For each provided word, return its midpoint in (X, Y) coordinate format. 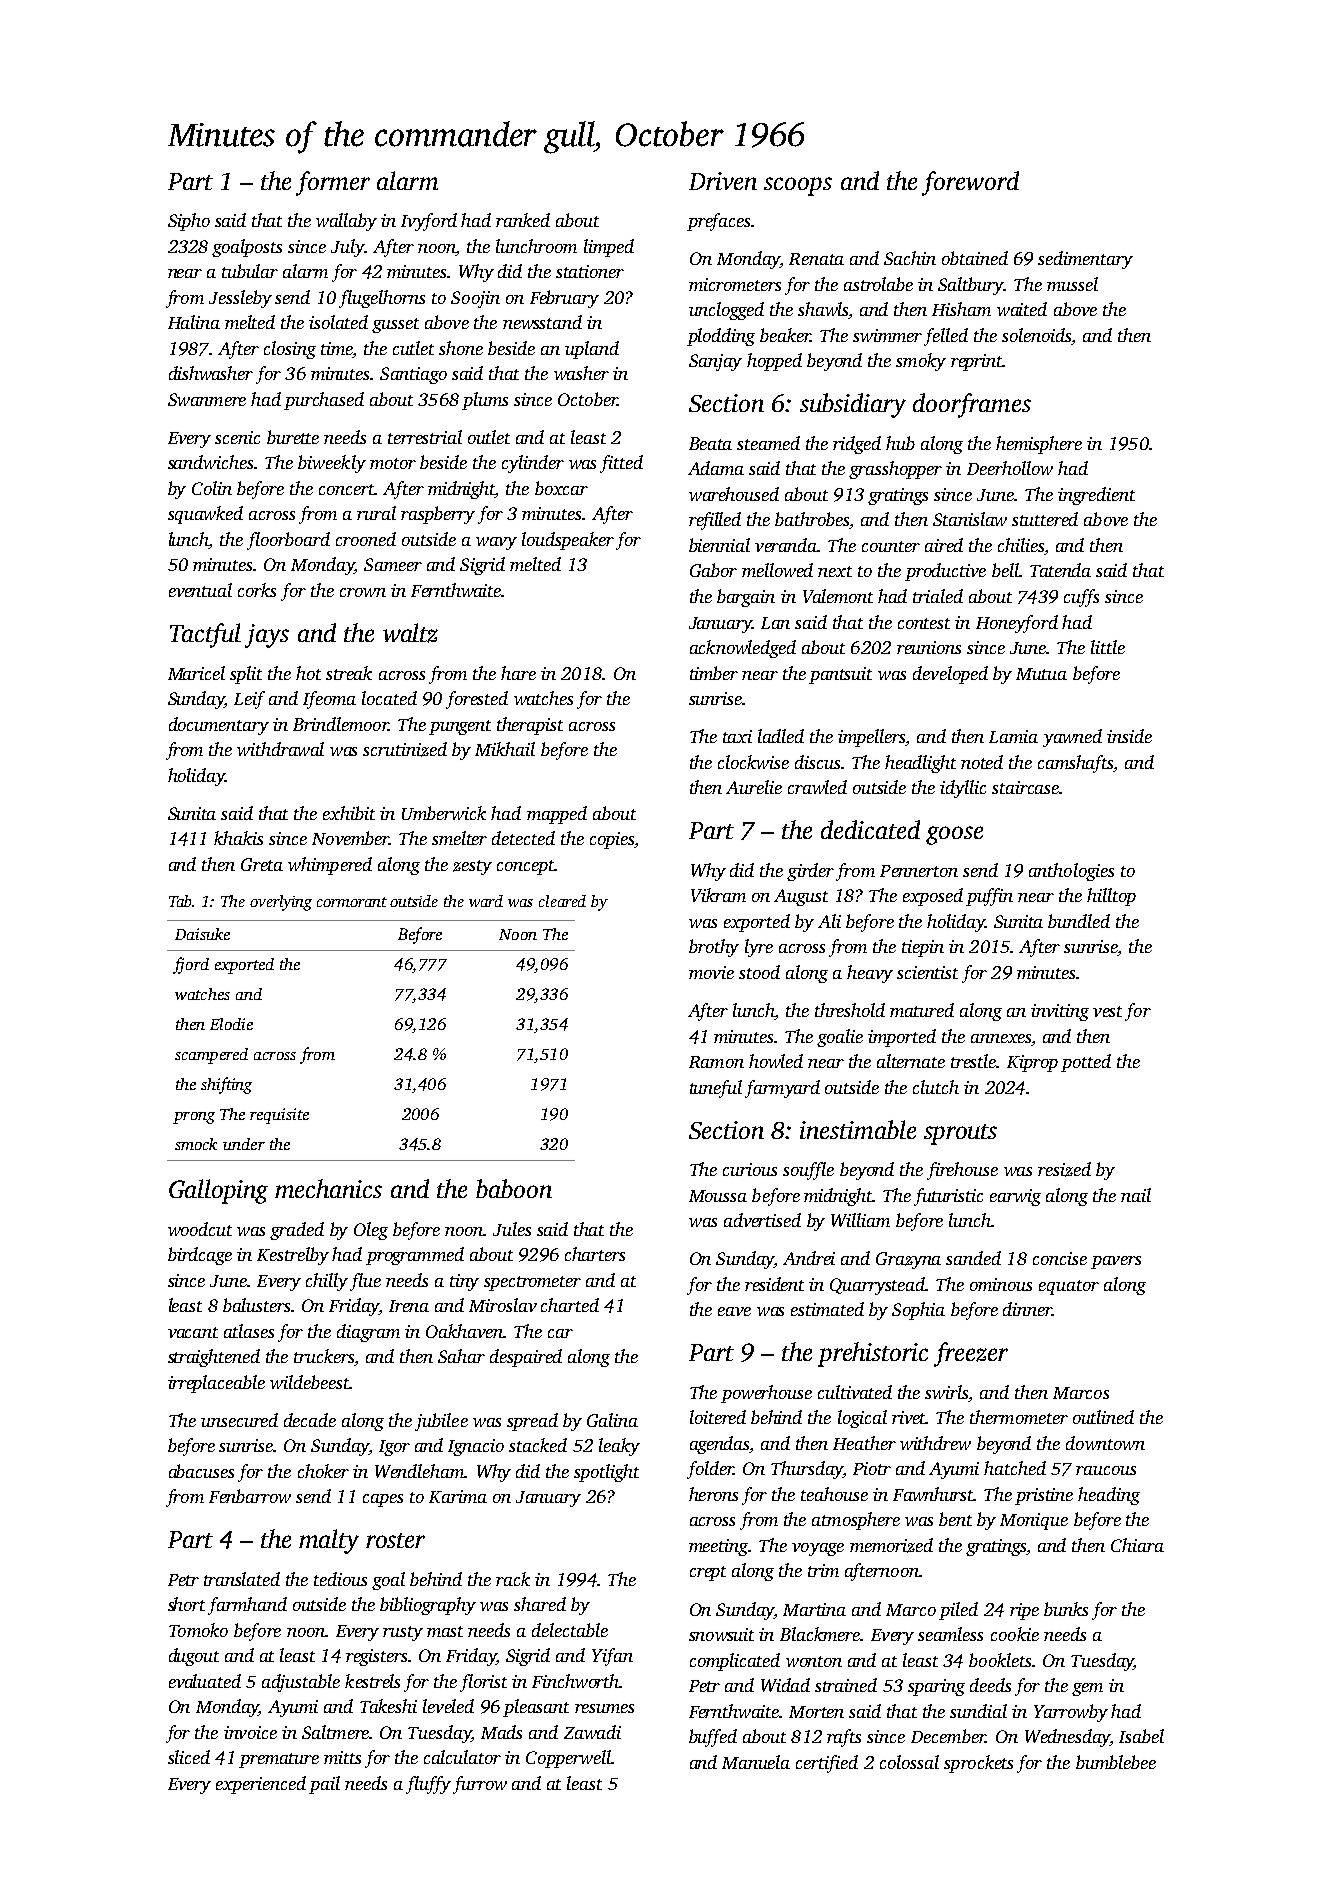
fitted (621, 464)
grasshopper (895, 470)
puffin (989, 897)
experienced (261, 1785)
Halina (194, 322)
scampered (211, 1056)
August (801, 897)
